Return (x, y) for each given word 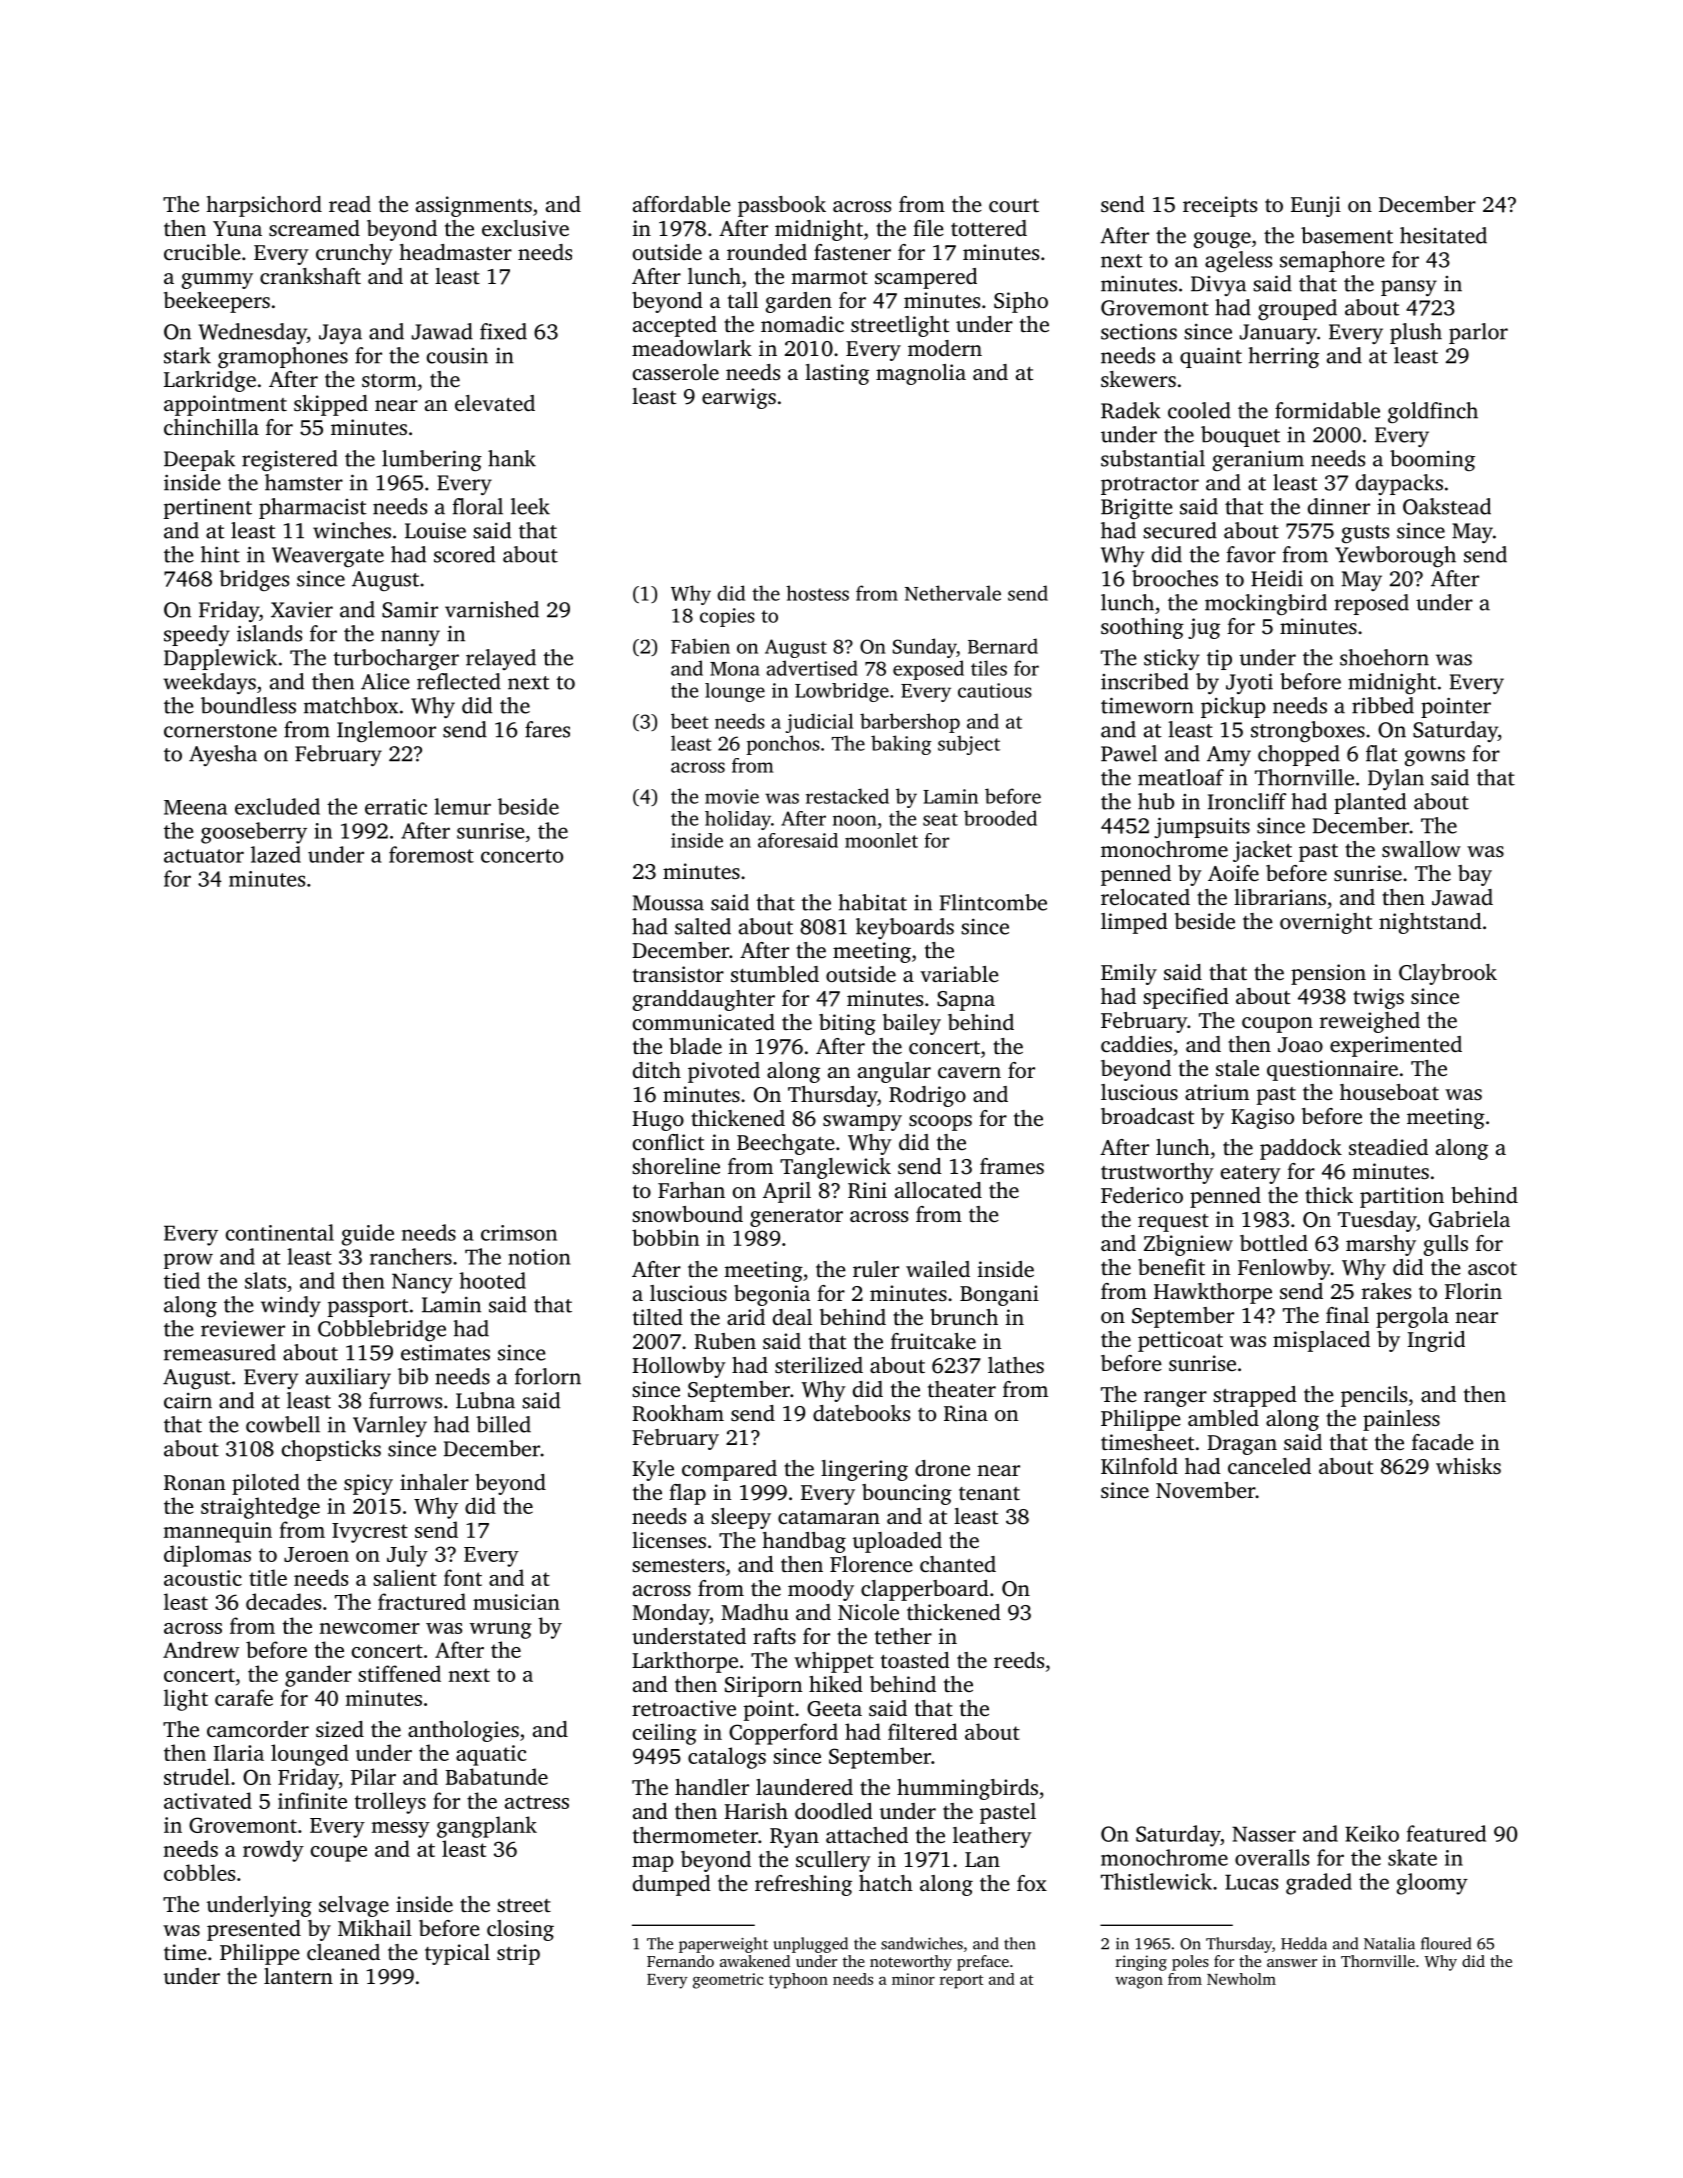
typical (457, 1954)
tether (903, 1636)
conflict (668, 1142)
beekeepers (217, 302)
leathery (992, 1837)
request (1173, 1223)
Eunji (1316, 206)
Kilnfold (1139, 1466)
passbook (782, 206)
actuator (204, 856)
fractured (422, 1601)
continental (280, 1232)
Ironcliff (1247, 801)
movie (732, 796)
